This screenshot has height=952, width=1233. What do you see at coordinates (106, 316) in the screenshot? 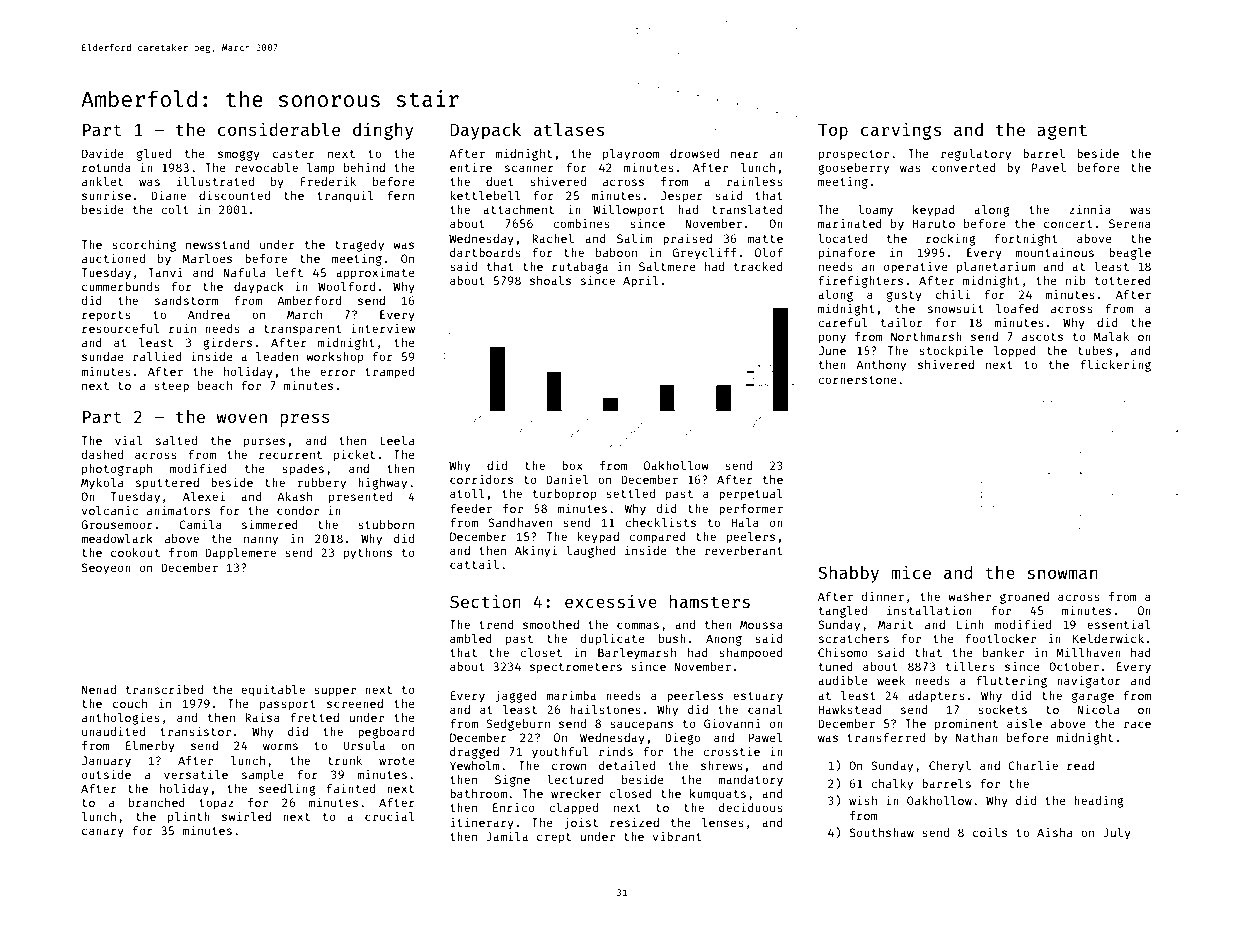
I see `reports` at bounding box center [106, 316].
